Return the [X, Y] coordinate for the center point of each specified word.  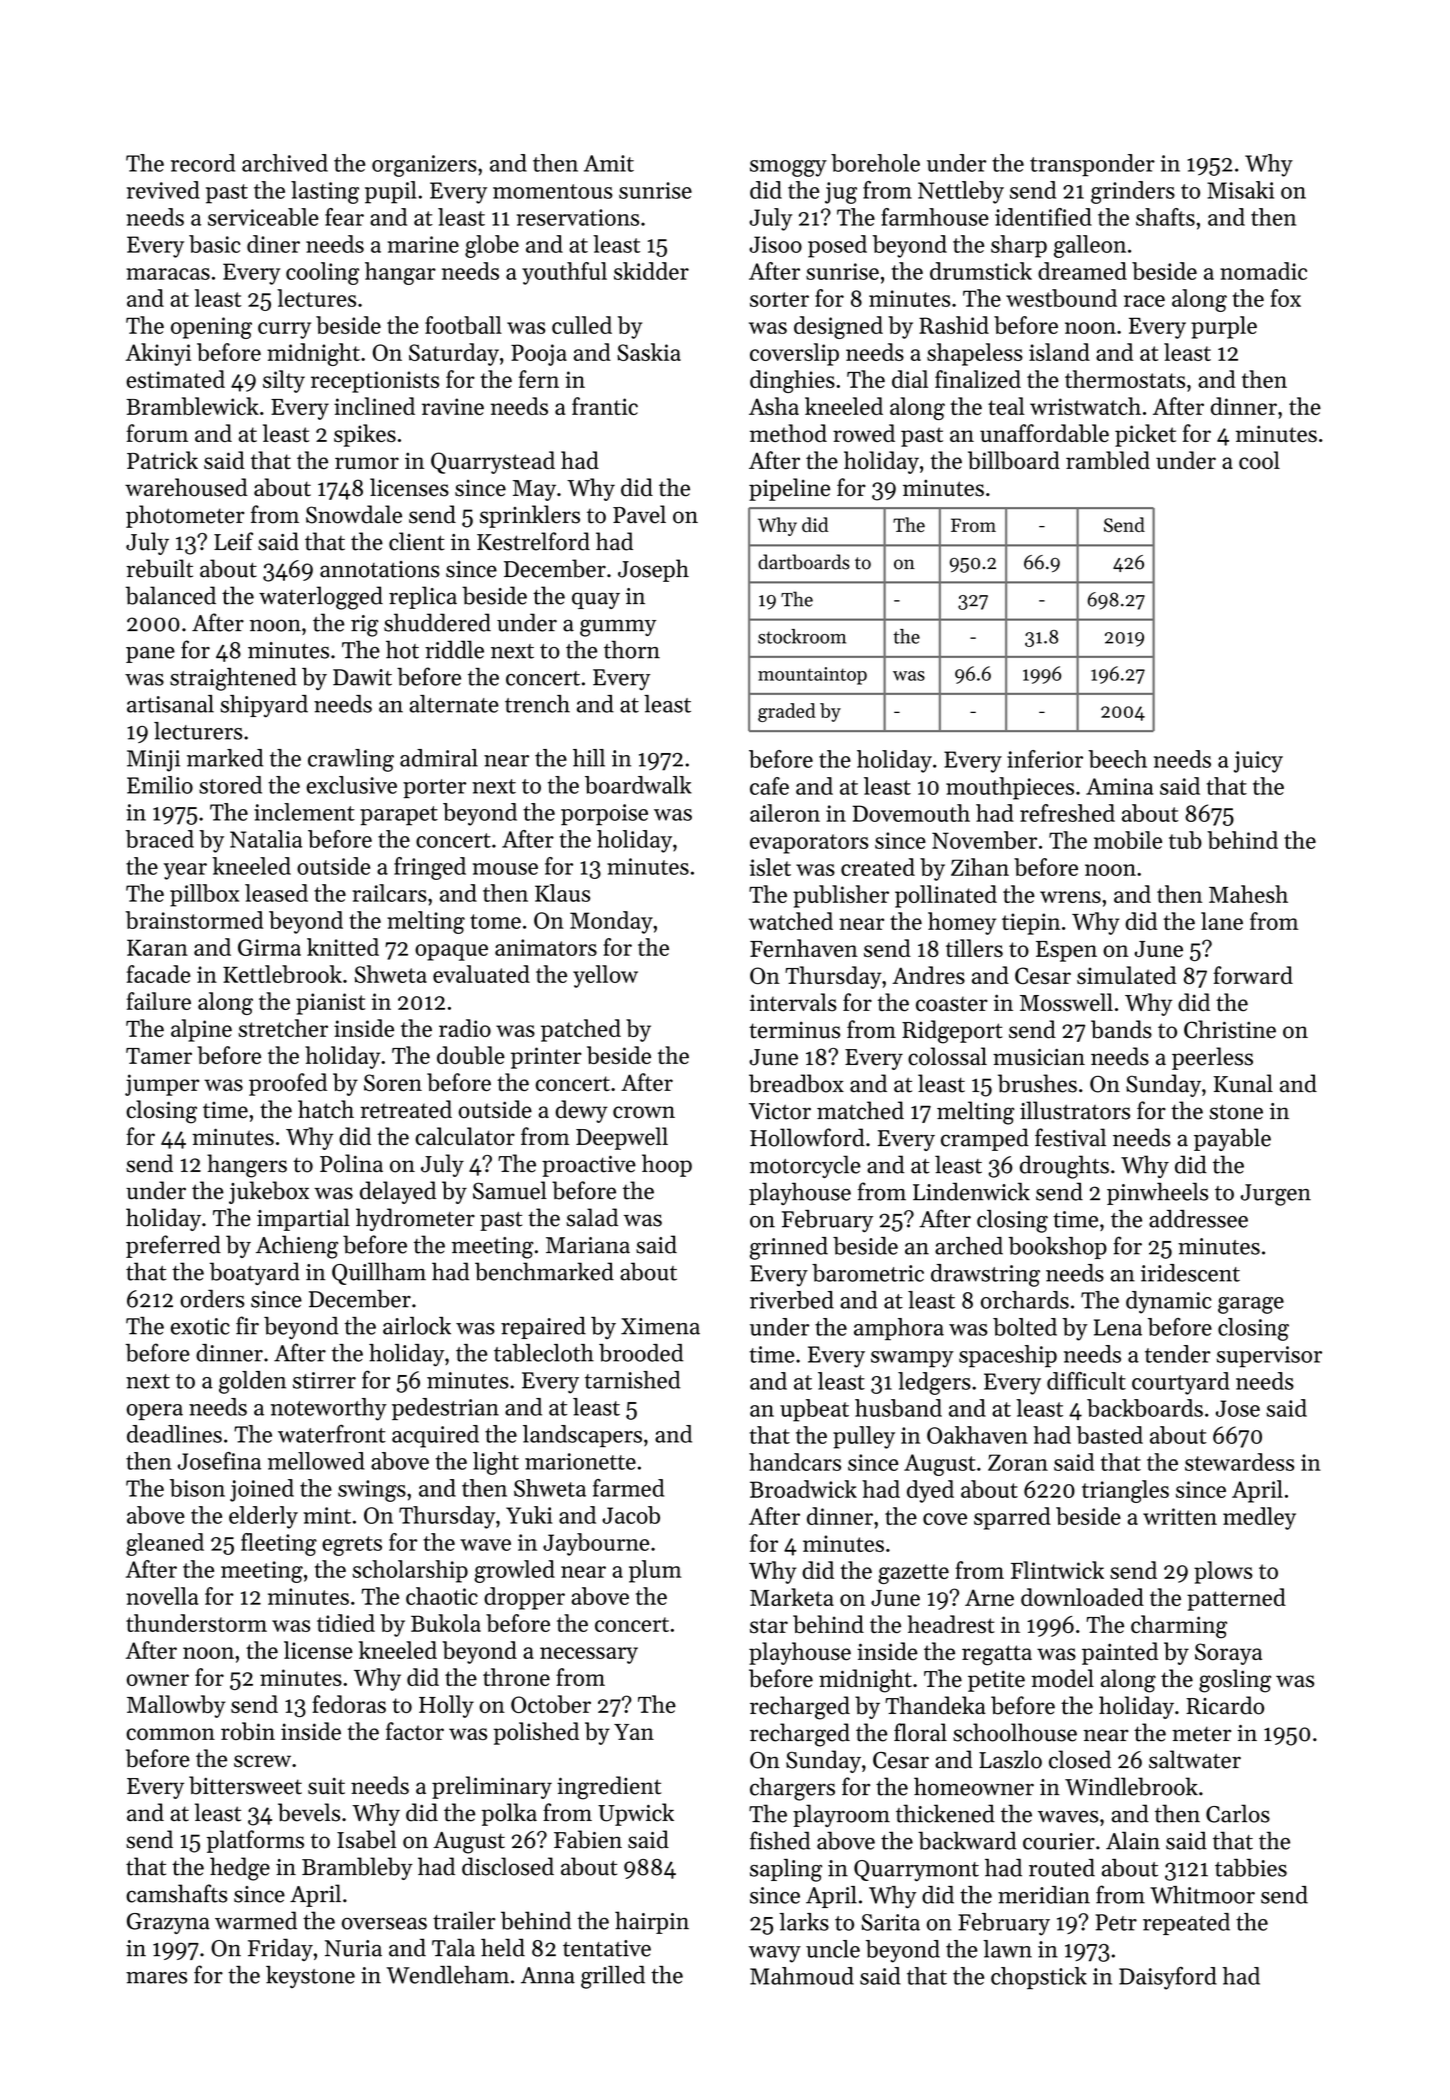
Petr [1116, 1922]
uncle [833, 1949]
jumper [162, 1085]
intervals [793, 1002]
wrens [1070, 897]
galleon [1090, 246]
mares [156, 1978]
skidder [651, 271]
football [463, 325]
